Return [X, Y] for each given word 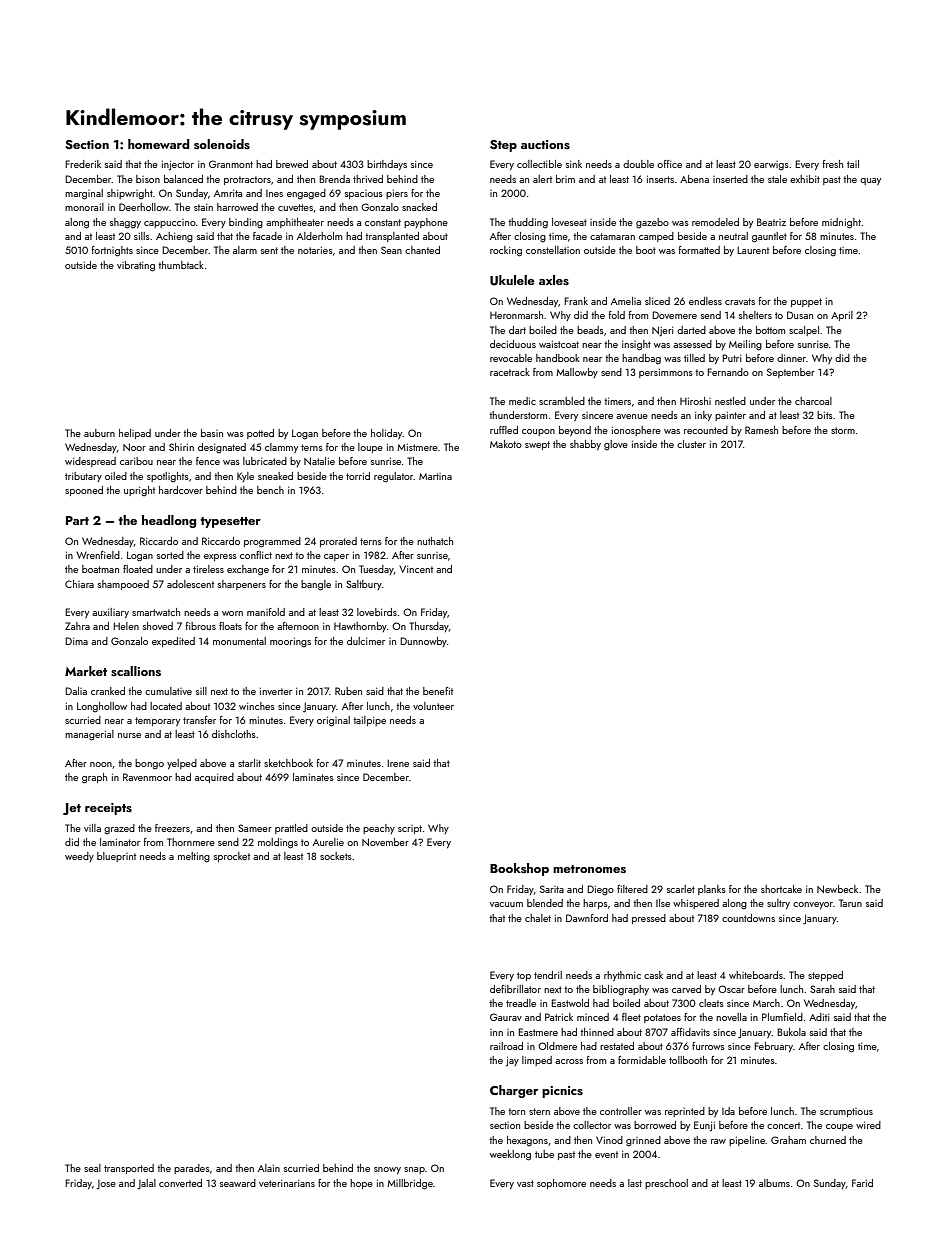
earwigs [771, 166]
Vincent [416, 569]
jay [512, 1062]
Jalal [146, 1184]
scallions [136, 671]
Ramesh [761, 430]
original [333, 721]
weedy [79, 857]
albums [774, 1183]
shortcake [781, 889]
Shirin [181, 447]
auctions [545, 144]
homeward [159, 144]
